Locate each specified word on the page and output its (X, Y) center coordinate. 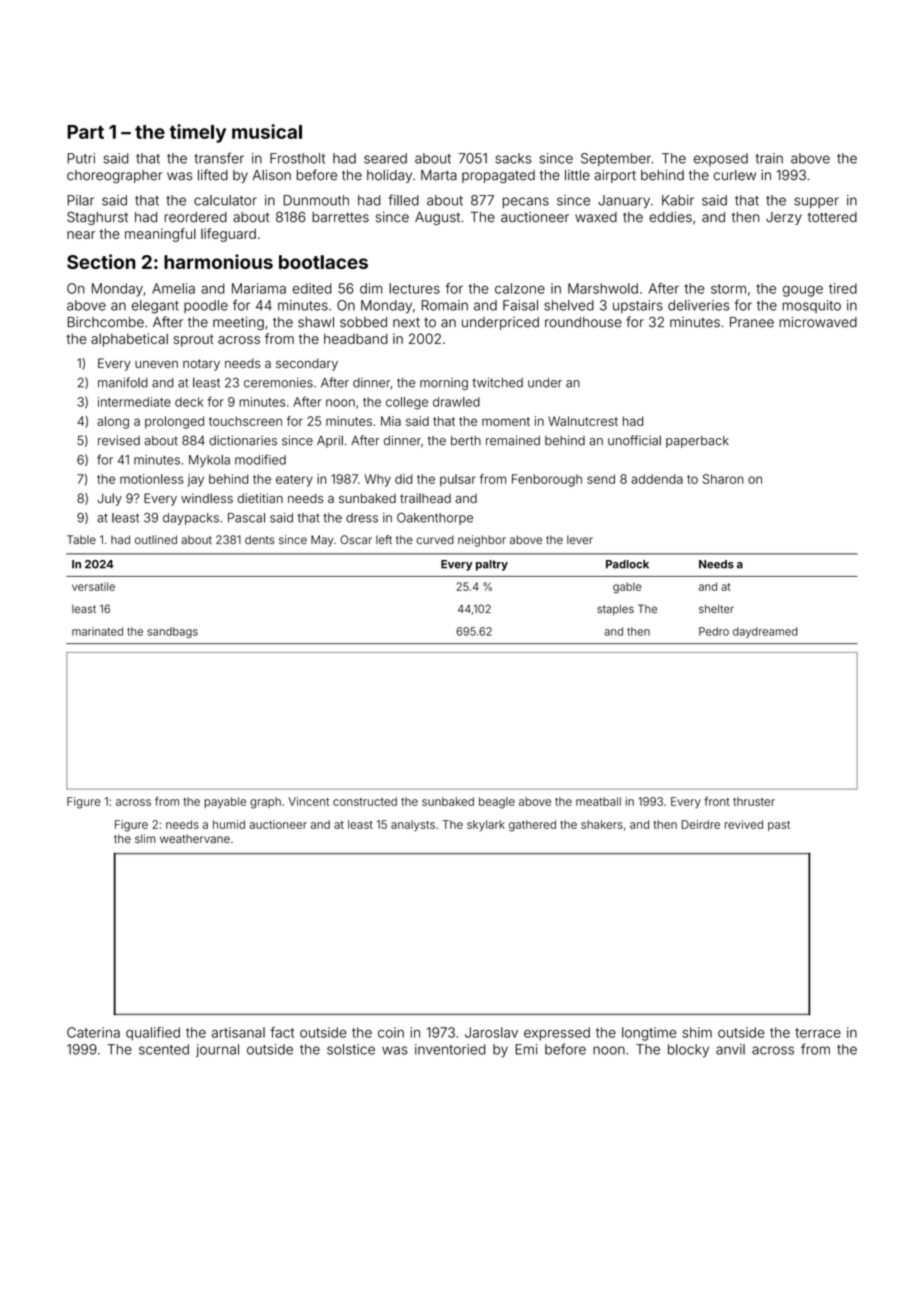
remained (513, 440)
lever (580, 539)
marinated (97, 631)
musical (267, 131)
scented (164, 1049)
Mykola (209, 461)
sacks (513, 158)
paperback (697, 442)
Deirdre (701, 824)
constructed (365, 801)
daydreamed (765, 632)
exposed (721, 159)
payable (225, 802)
